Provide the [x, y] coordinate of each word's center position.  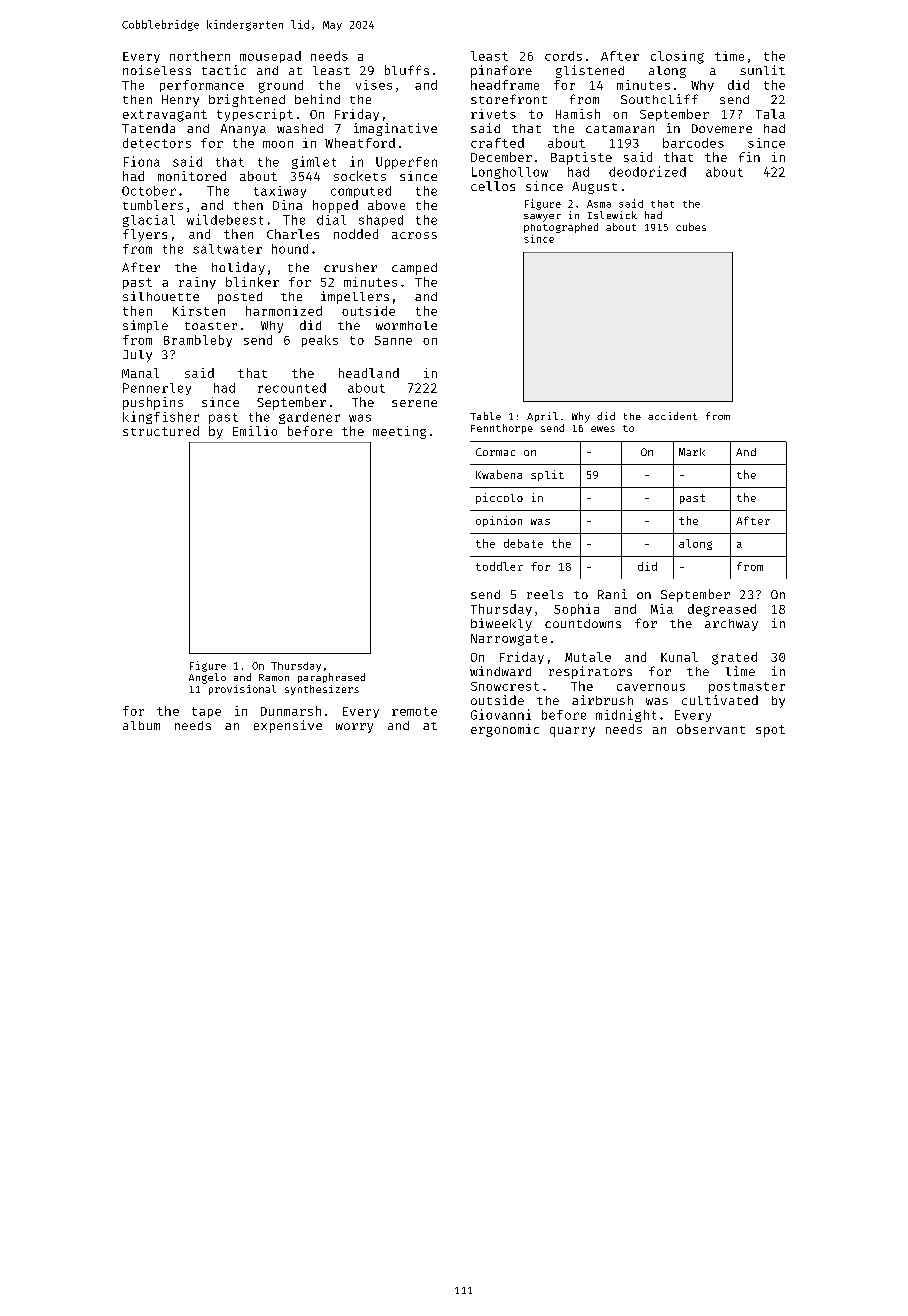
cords [563, 56]
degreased [722, 610]
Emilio [255, 431]
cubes [691, 227]
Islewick [612, 215]
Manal [140, 373]
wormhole [406, 325]
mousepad [270, 57]
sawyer [542, 218]
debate [523, 543]
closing [677, 57]
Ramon [274, 677]
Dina [287, 205]
